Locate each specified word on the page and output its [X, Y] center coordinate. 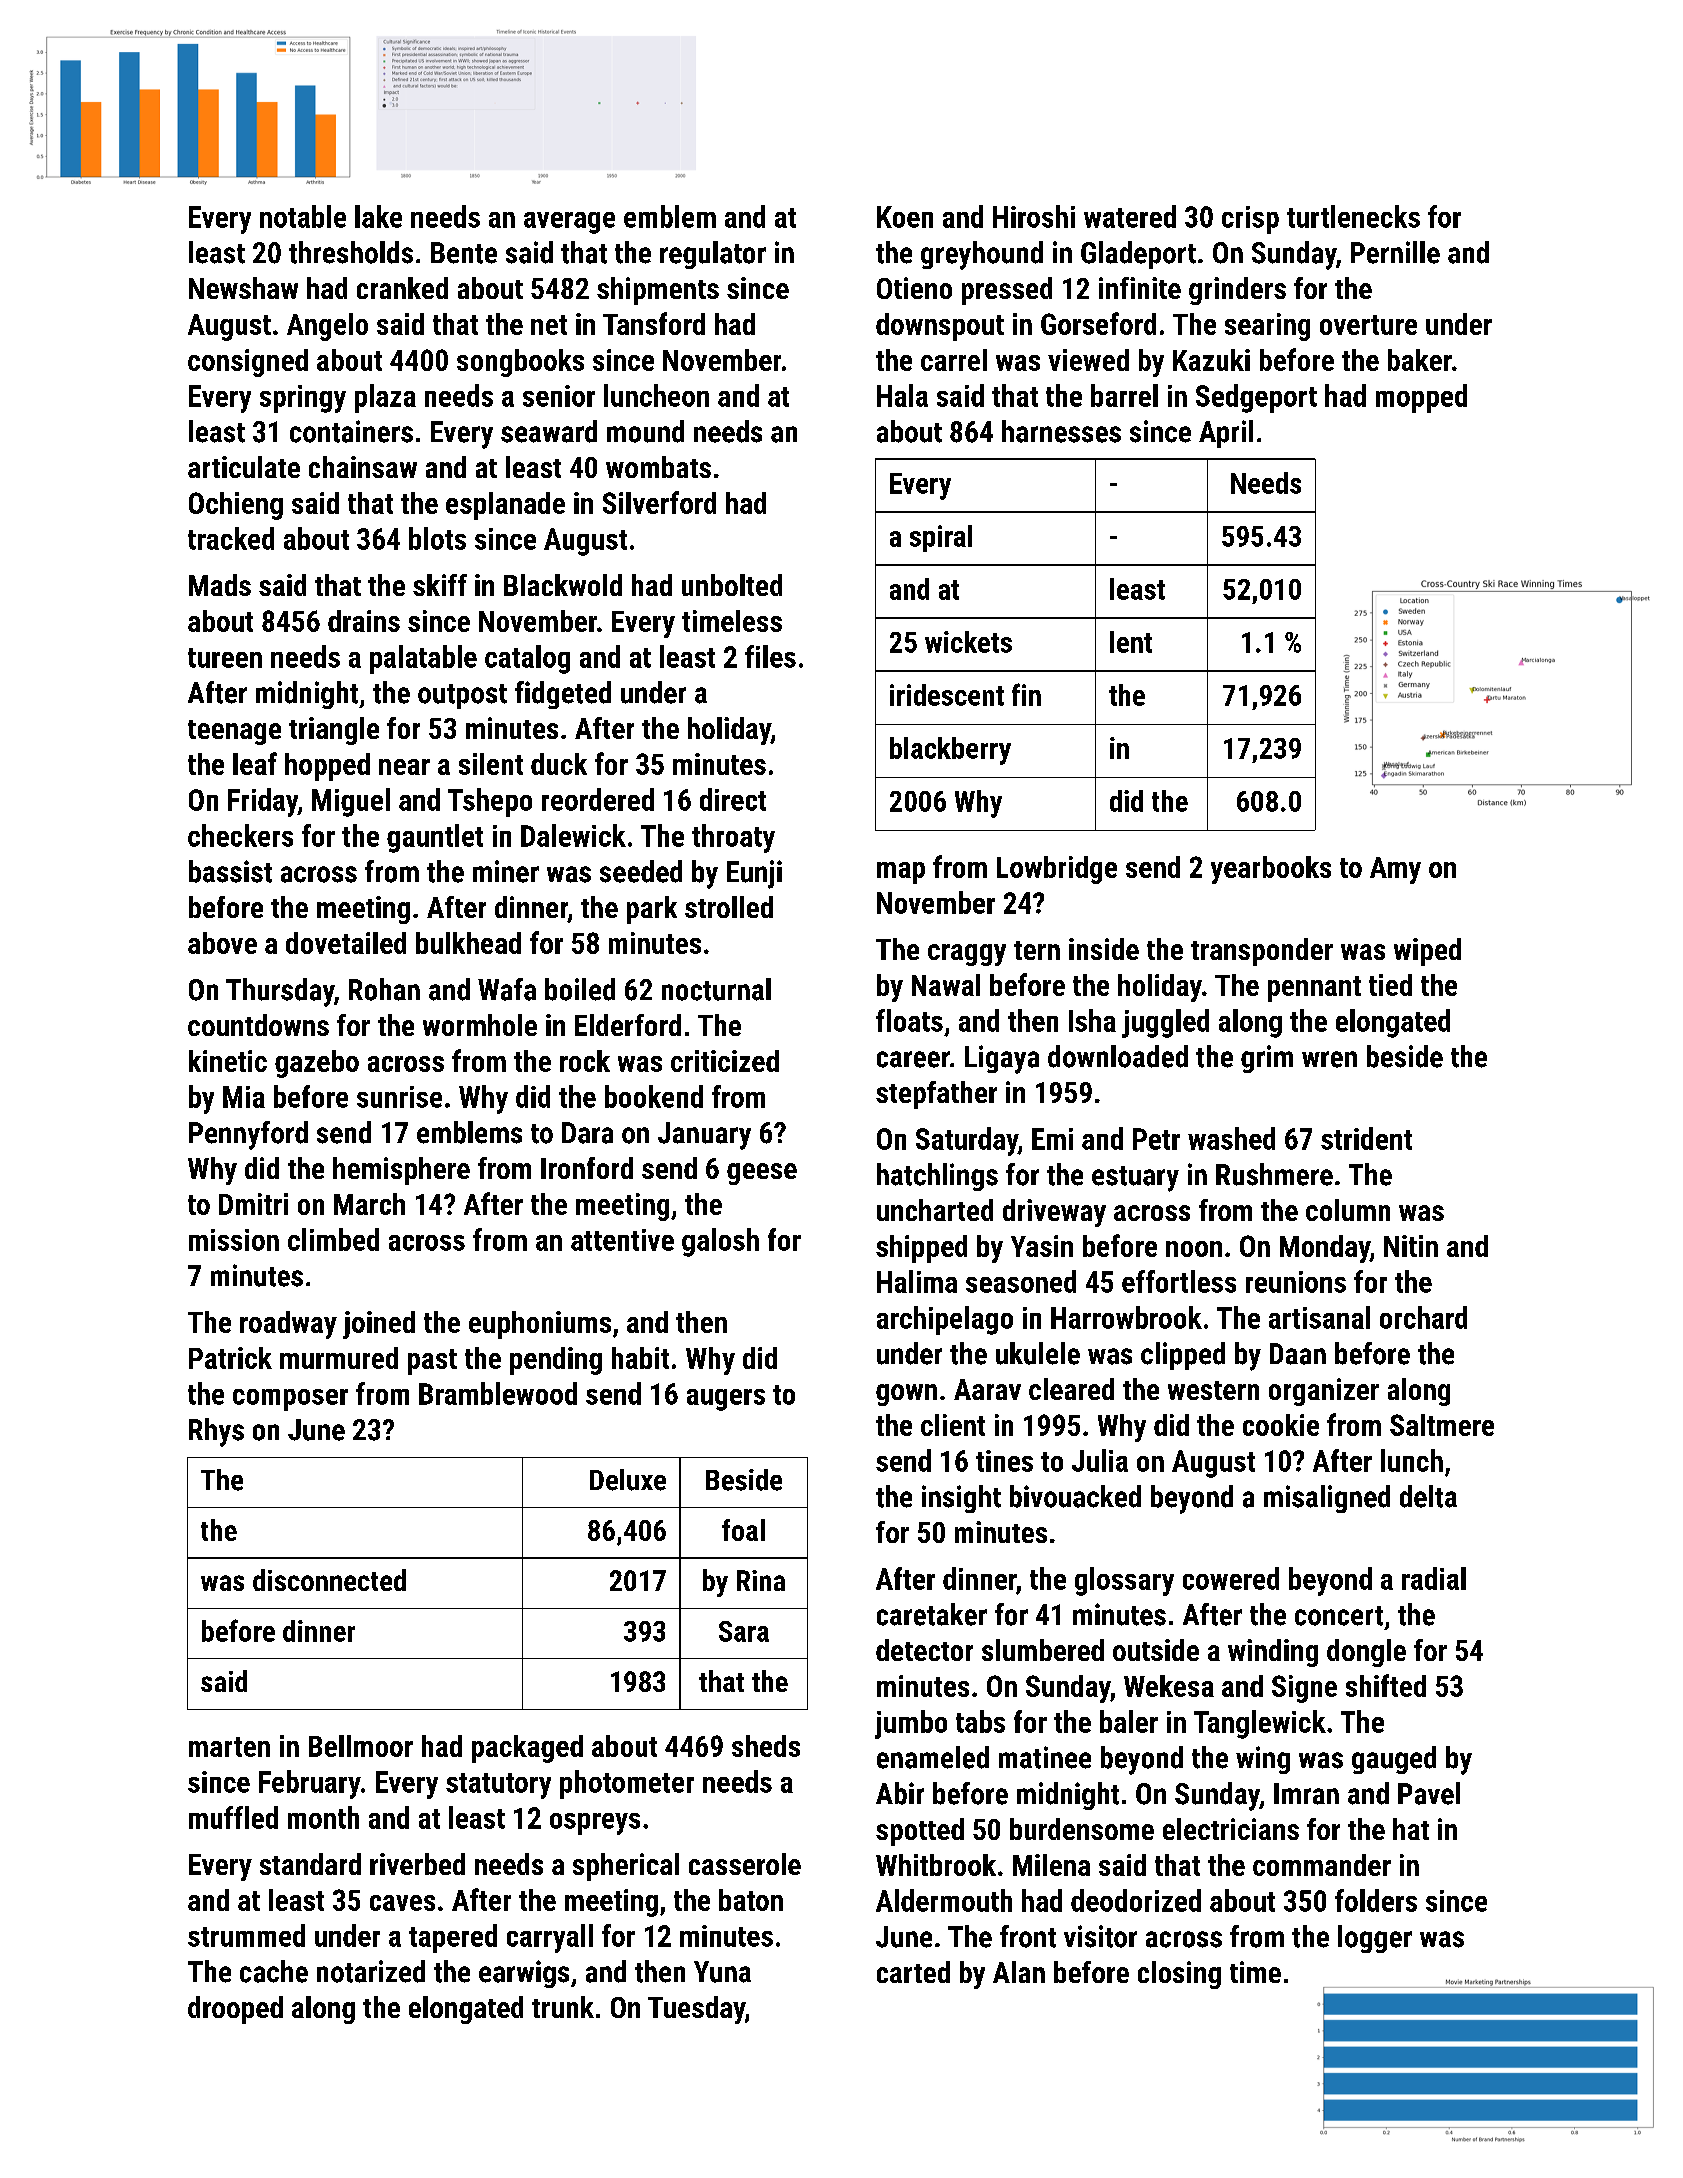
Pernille [1395, 252]
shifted [1386, 1685]
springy [303, 399]
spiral [941, 538]
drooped [235, 2010]
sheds [766, 1746]
